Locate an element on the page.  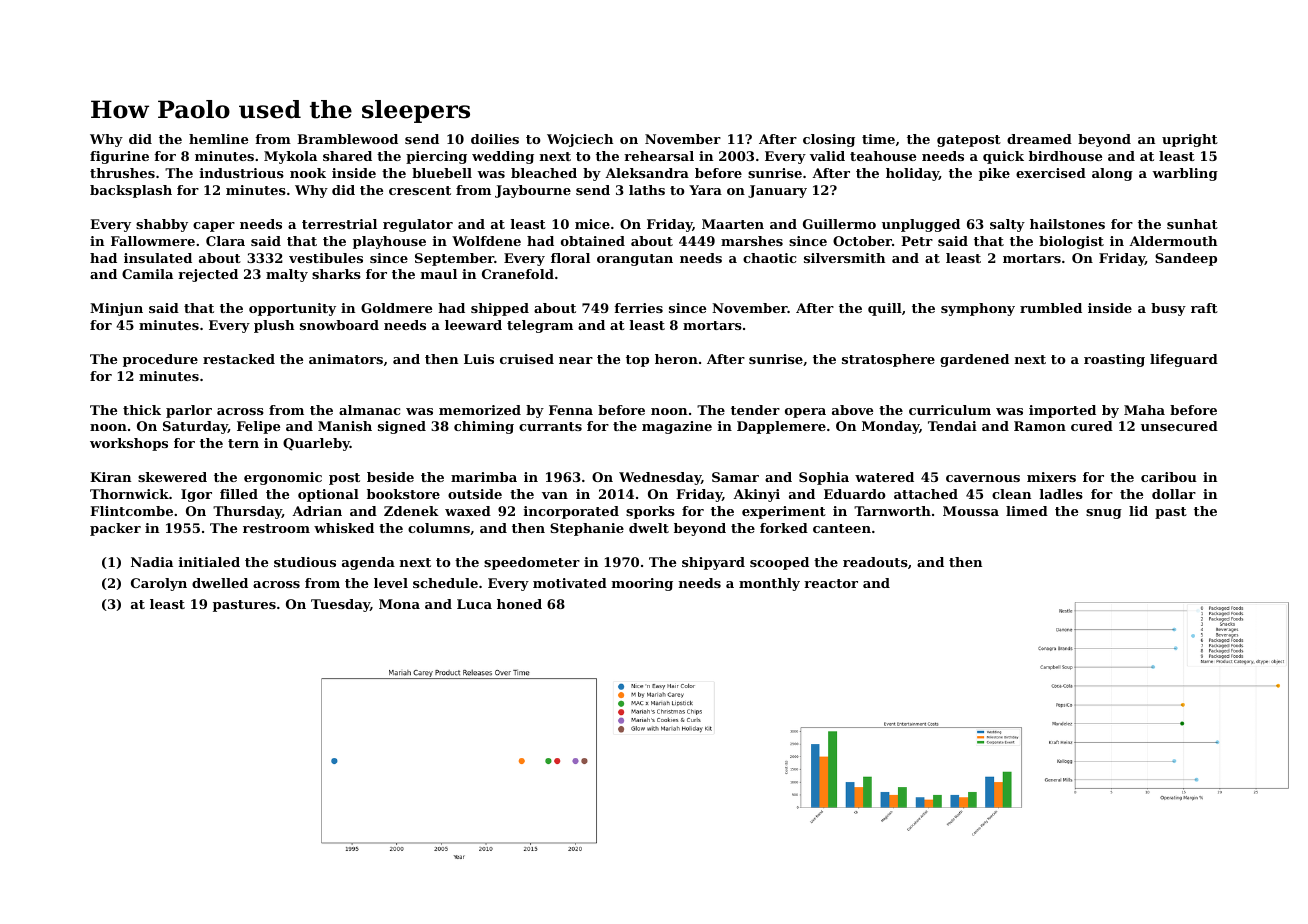
experiment is located at coordinates (784, 512).
